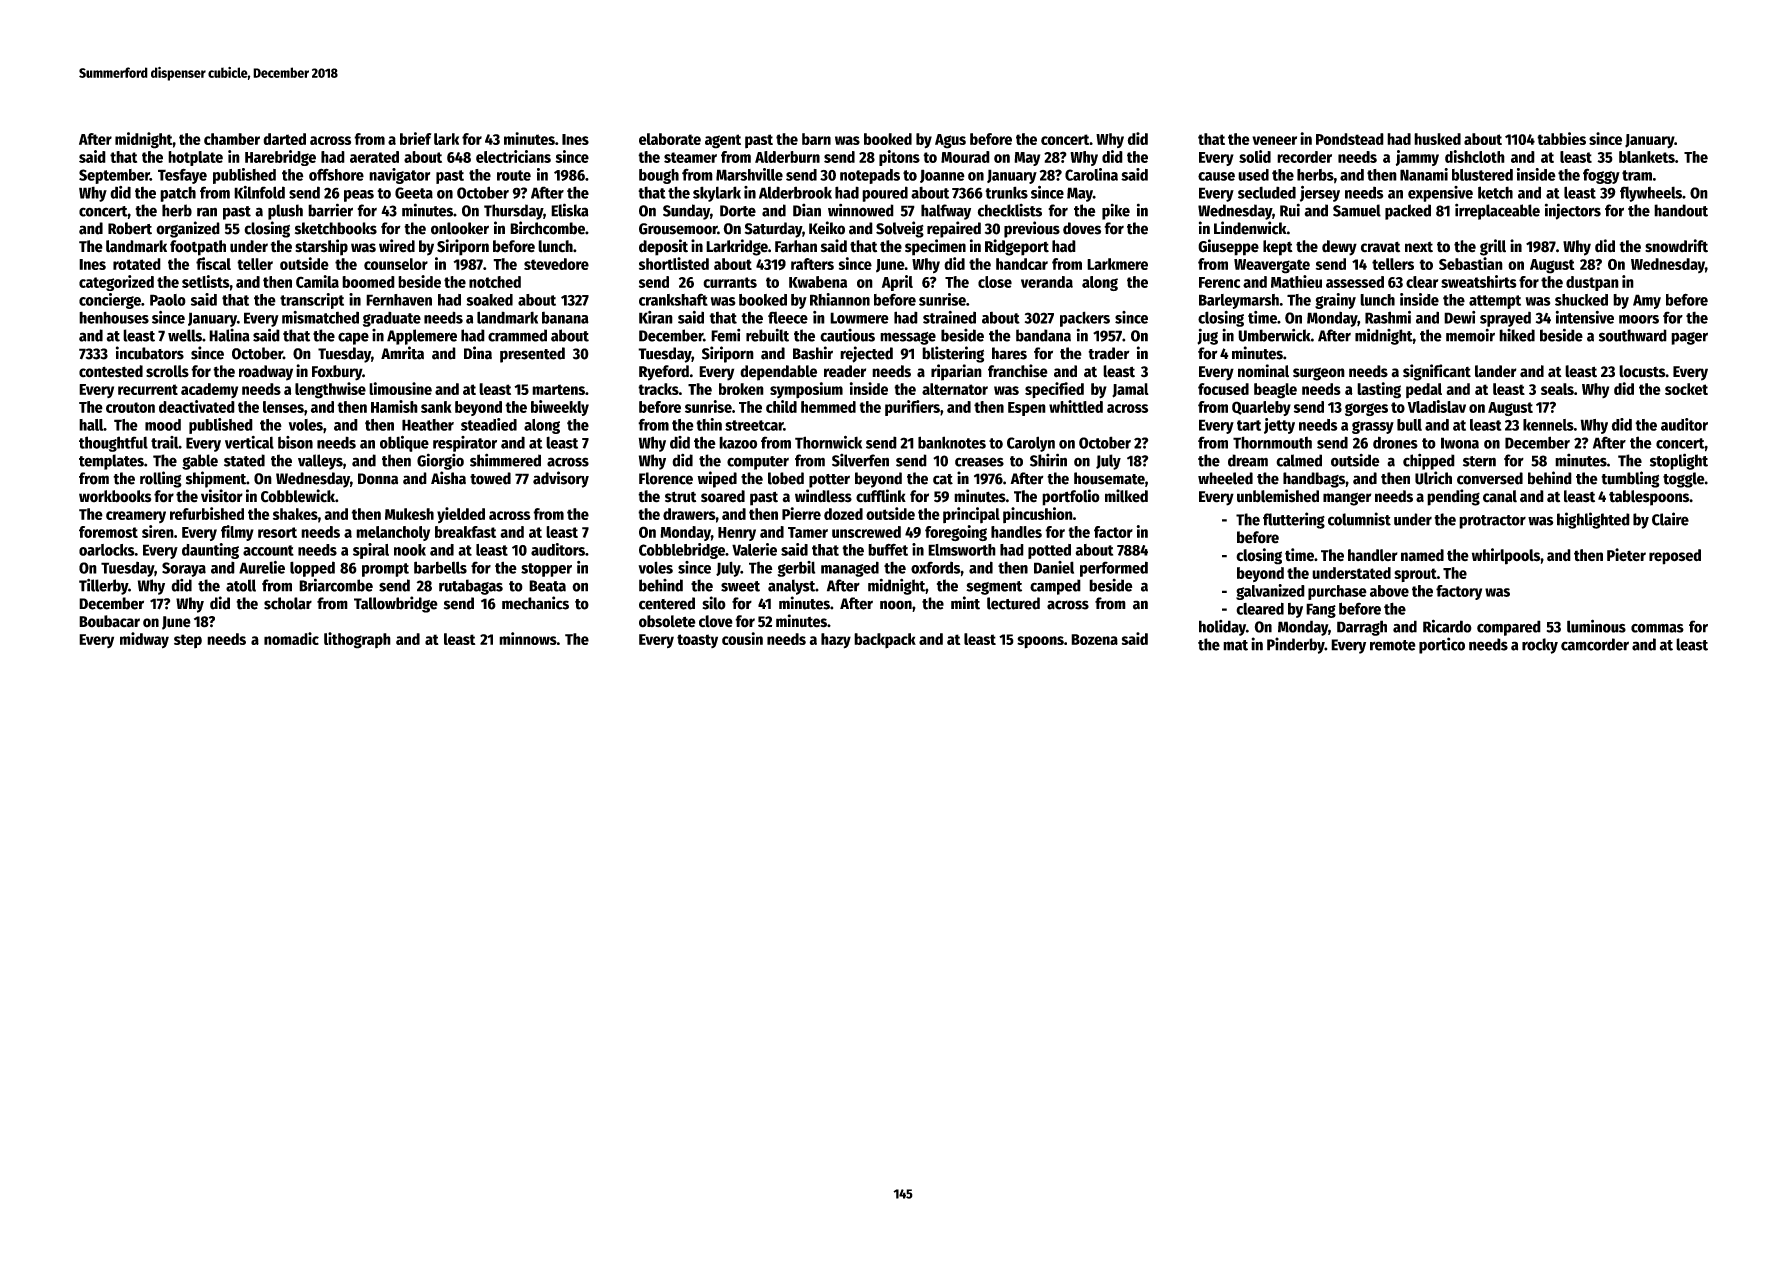 The image size is (1787, 1264). I want to click on yielded, so click(461, 515).
